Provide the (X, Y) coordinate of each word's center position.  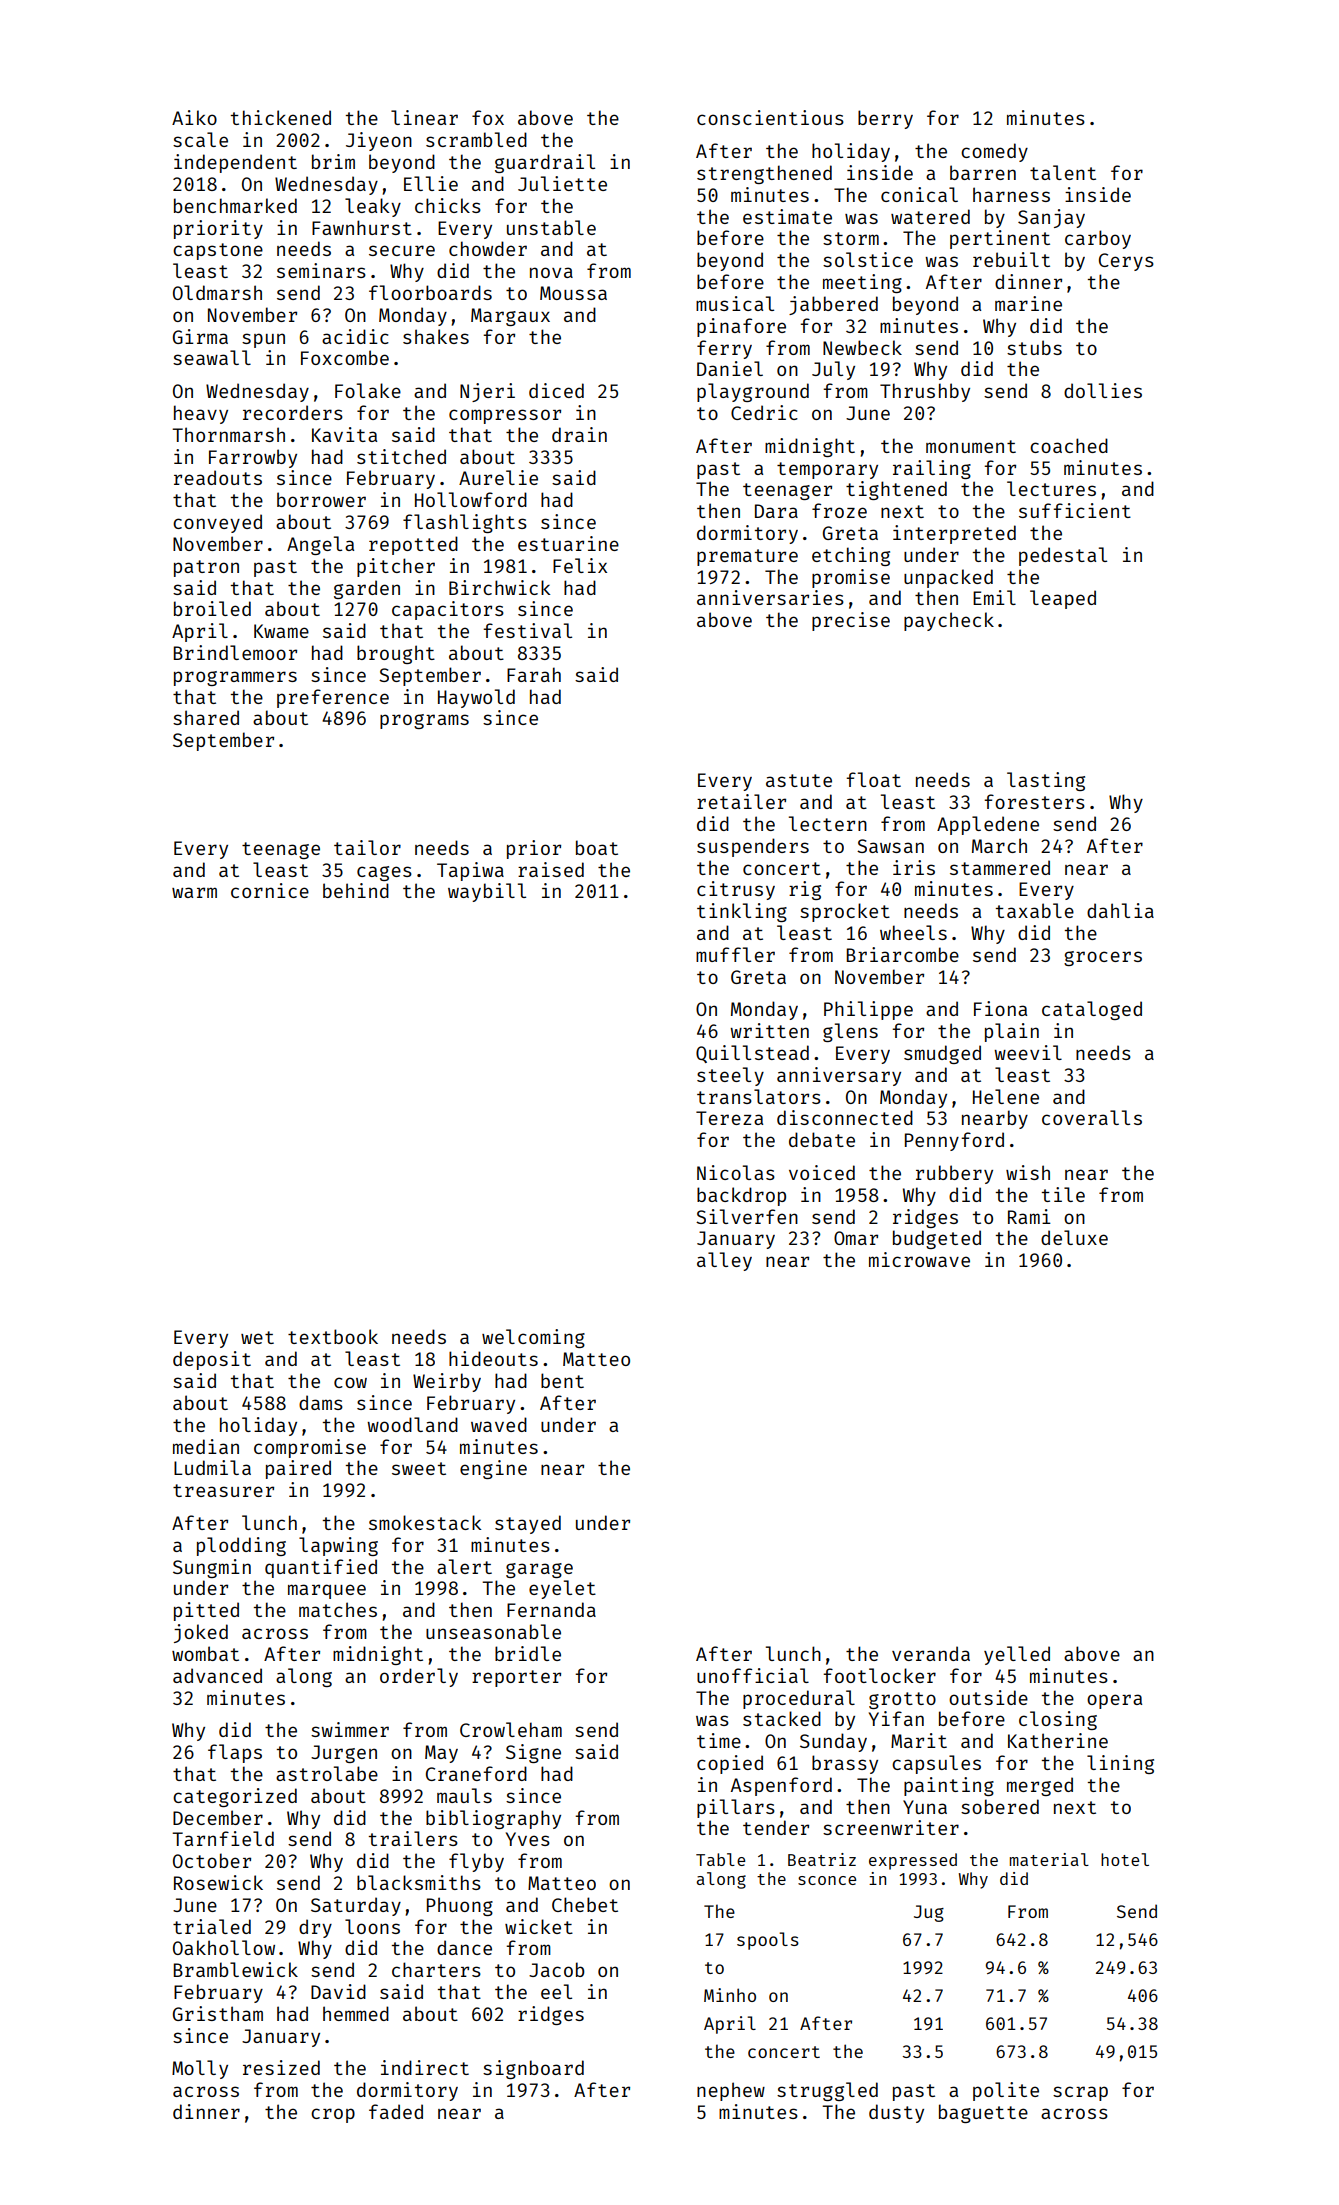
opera (1114, 1701)
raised (551, 869)
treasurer (223, 1490)
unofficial (753, 1675)
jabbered (833, 305)
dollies (1103, 390)
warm (194, 892)
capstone (218, 251)
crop (333, 2115)
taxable (1035, 910)
